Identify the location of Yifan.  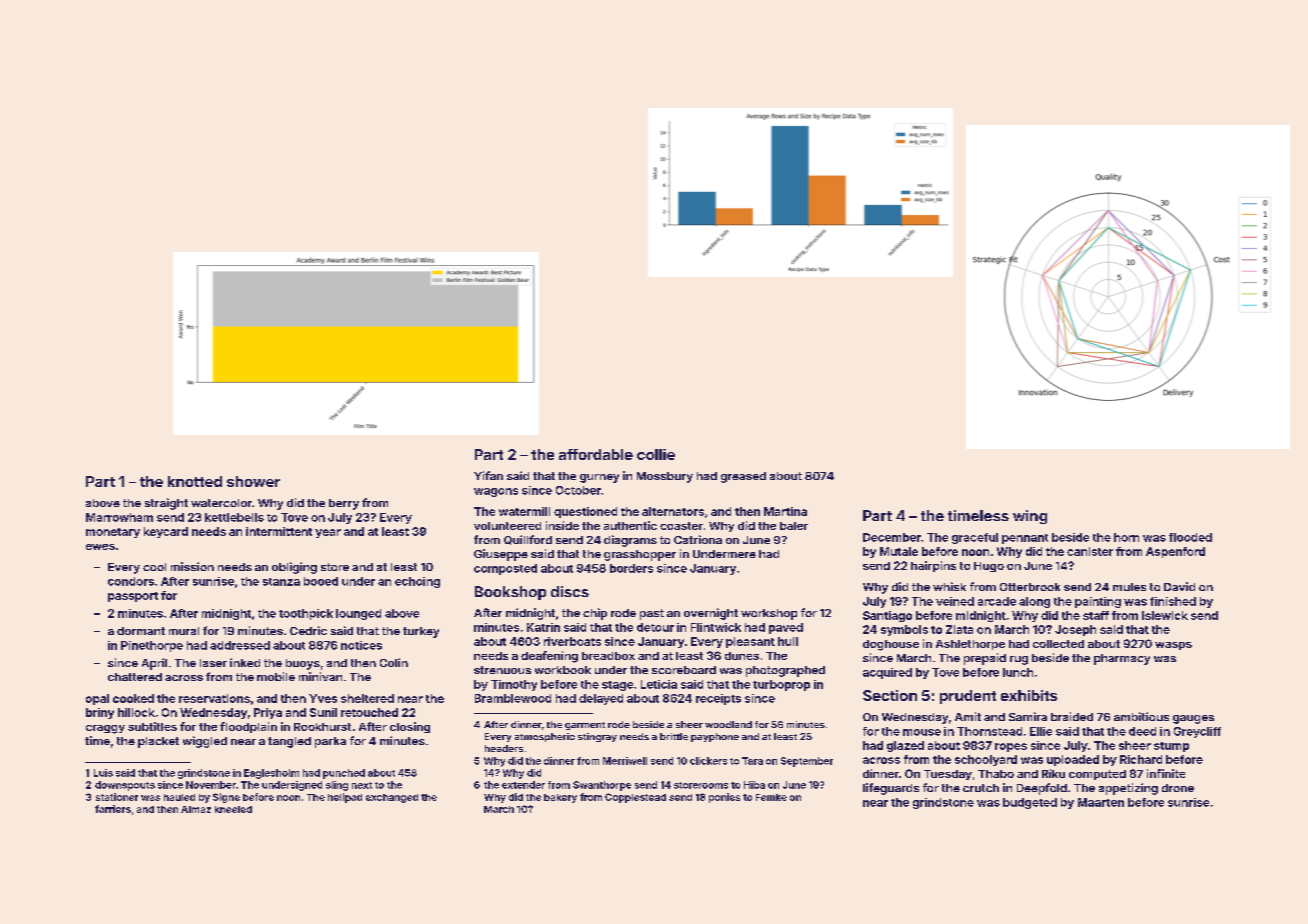
(488, 475).
